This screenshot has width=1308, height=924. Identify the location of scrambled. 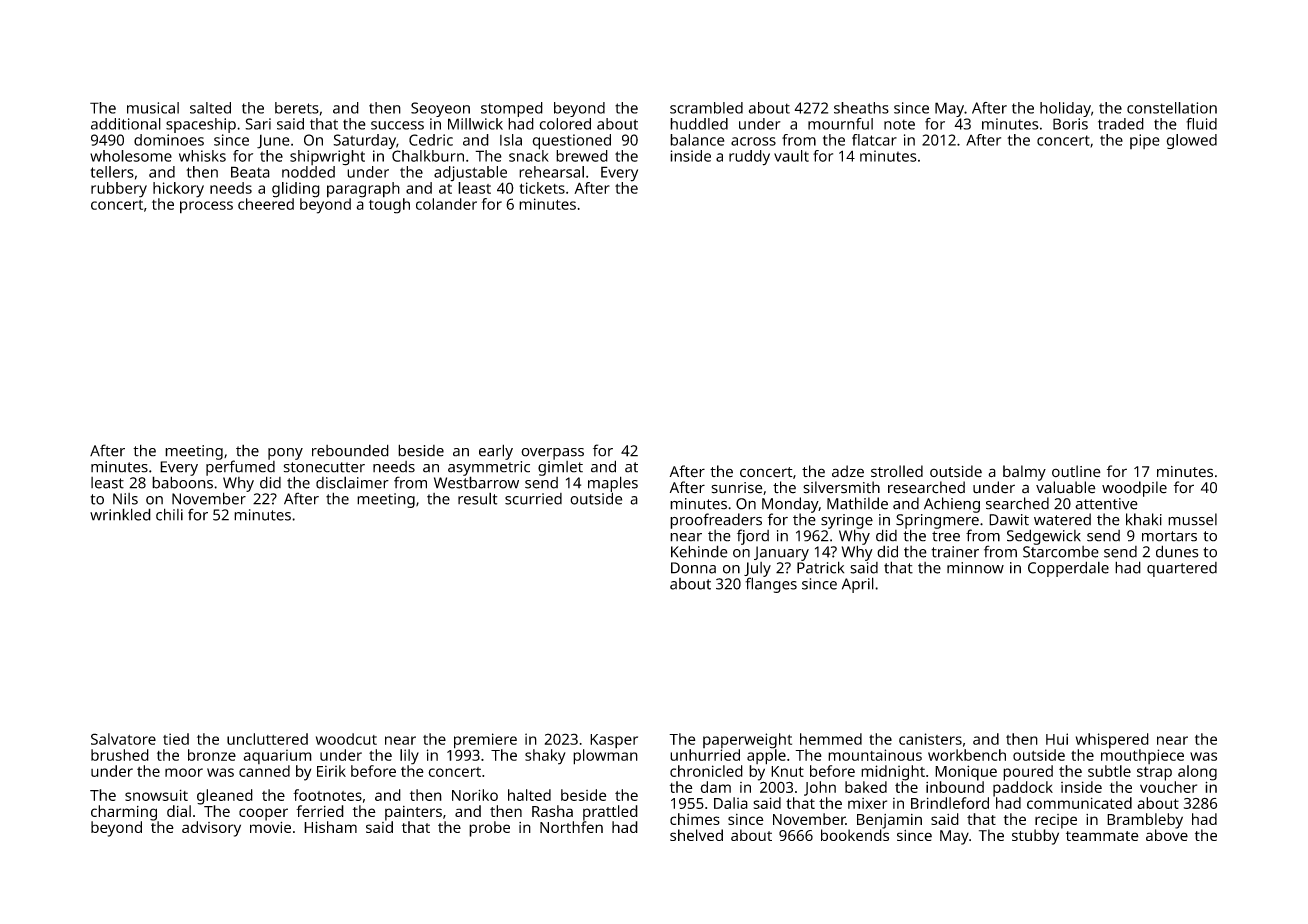
(706, 108).
